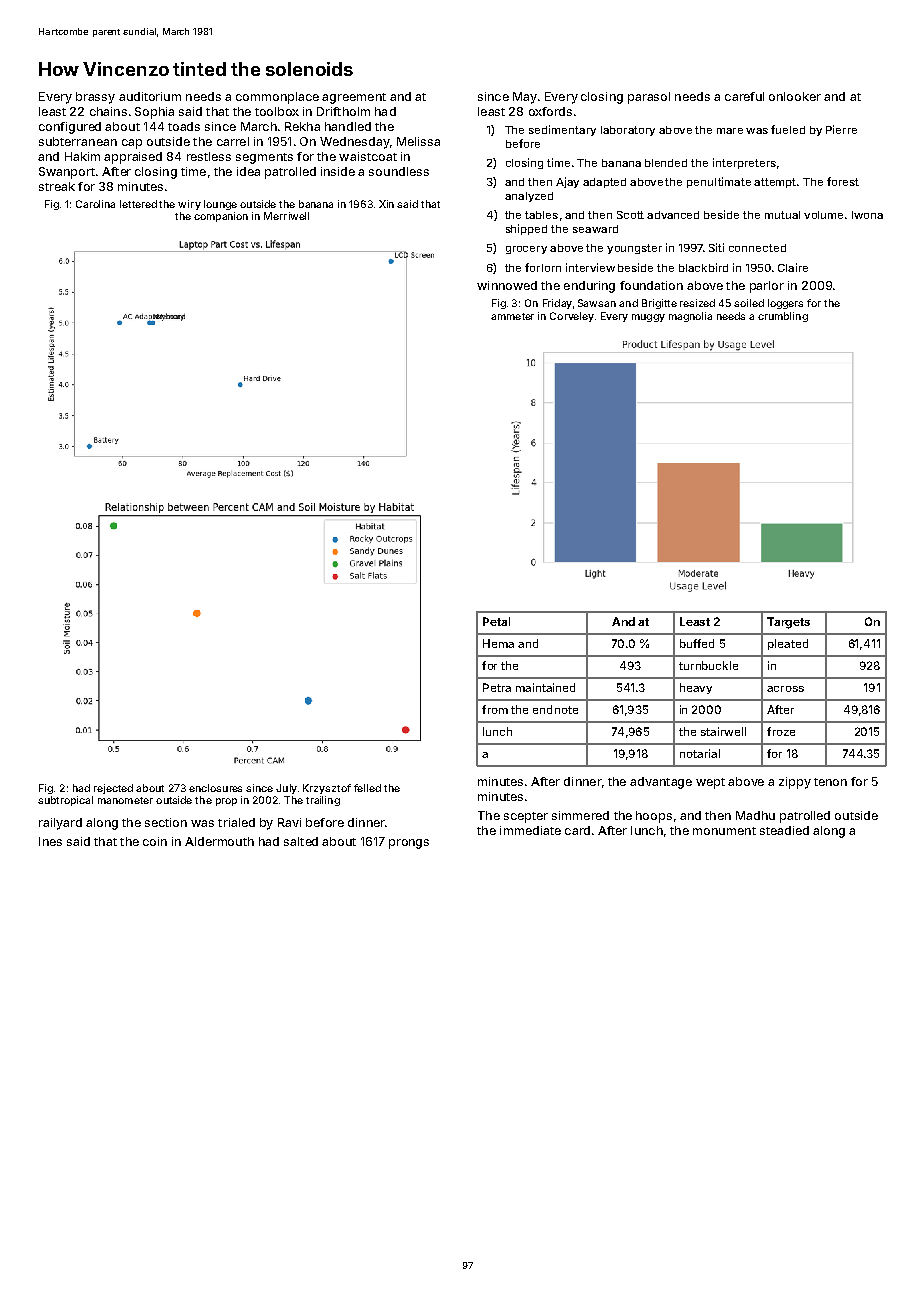  What do you see at coordinates (498, 643) in the image?
I see `Hema` at bounding box center [498, 643].
